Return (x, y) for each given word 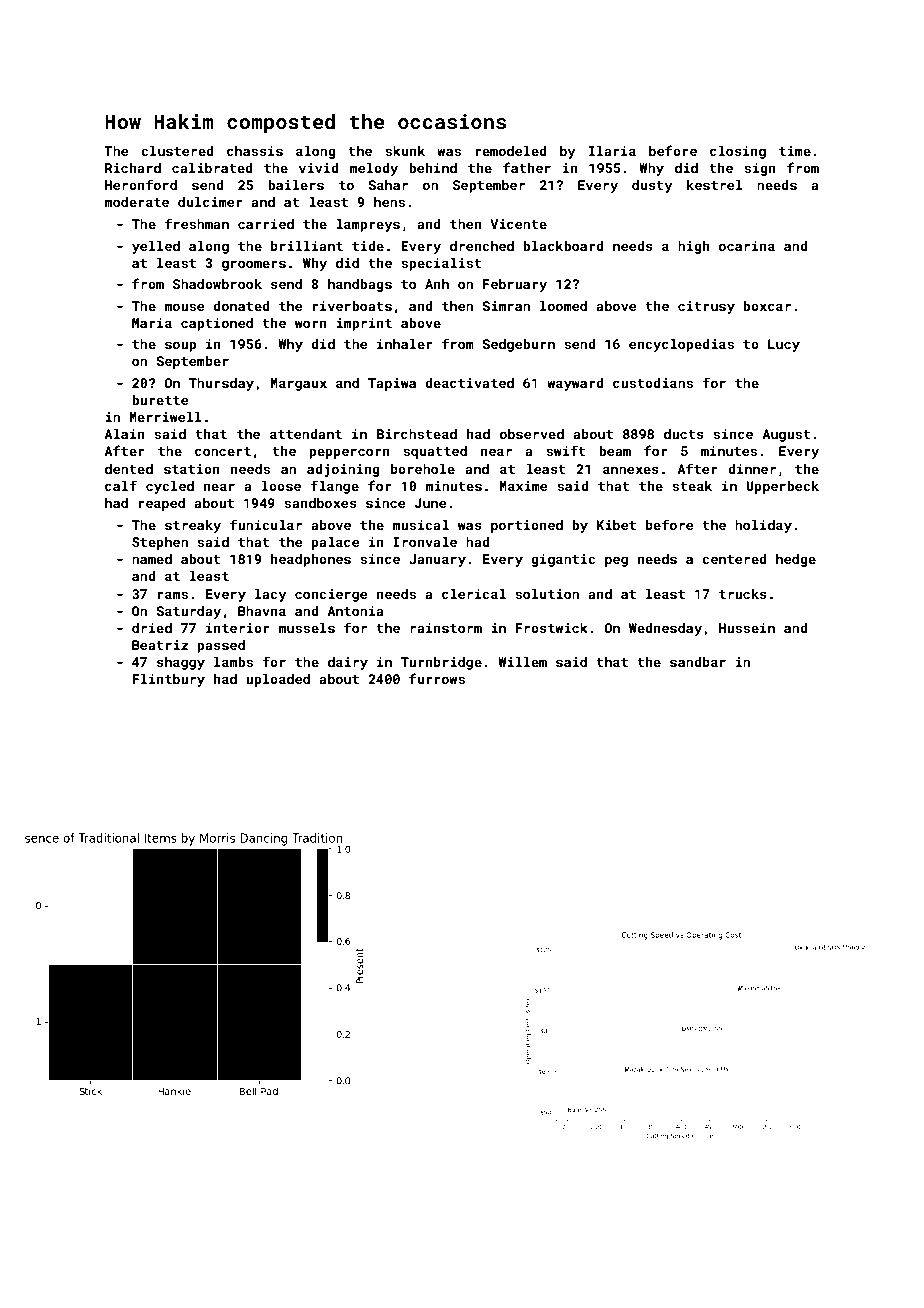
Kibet (616, 525)
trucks (743, 594)
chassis (255, 151)
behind (433, 168)
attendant (306, 434)
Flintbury (168, 680)
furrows (437, 678)
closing (738, 152)
